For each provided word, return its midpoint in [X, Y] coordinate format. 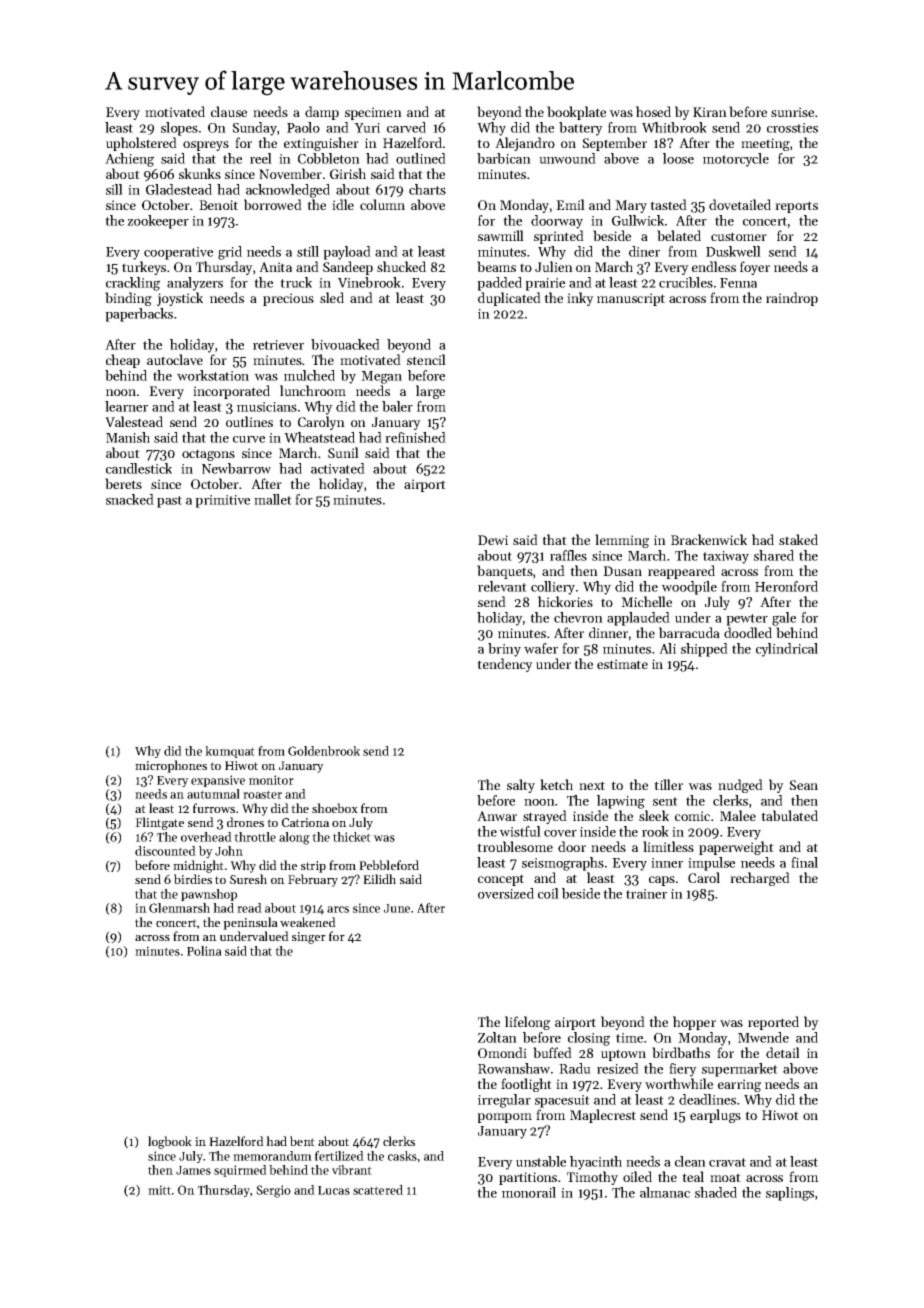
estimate [622, 664]
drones [245, 822]
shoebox [335, 808]
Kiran [710, 112]
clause [229, 111]
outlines [249, 421]
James [193, 1170]
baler [397, 406]
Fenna [738, 283]
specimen [373, 113]
